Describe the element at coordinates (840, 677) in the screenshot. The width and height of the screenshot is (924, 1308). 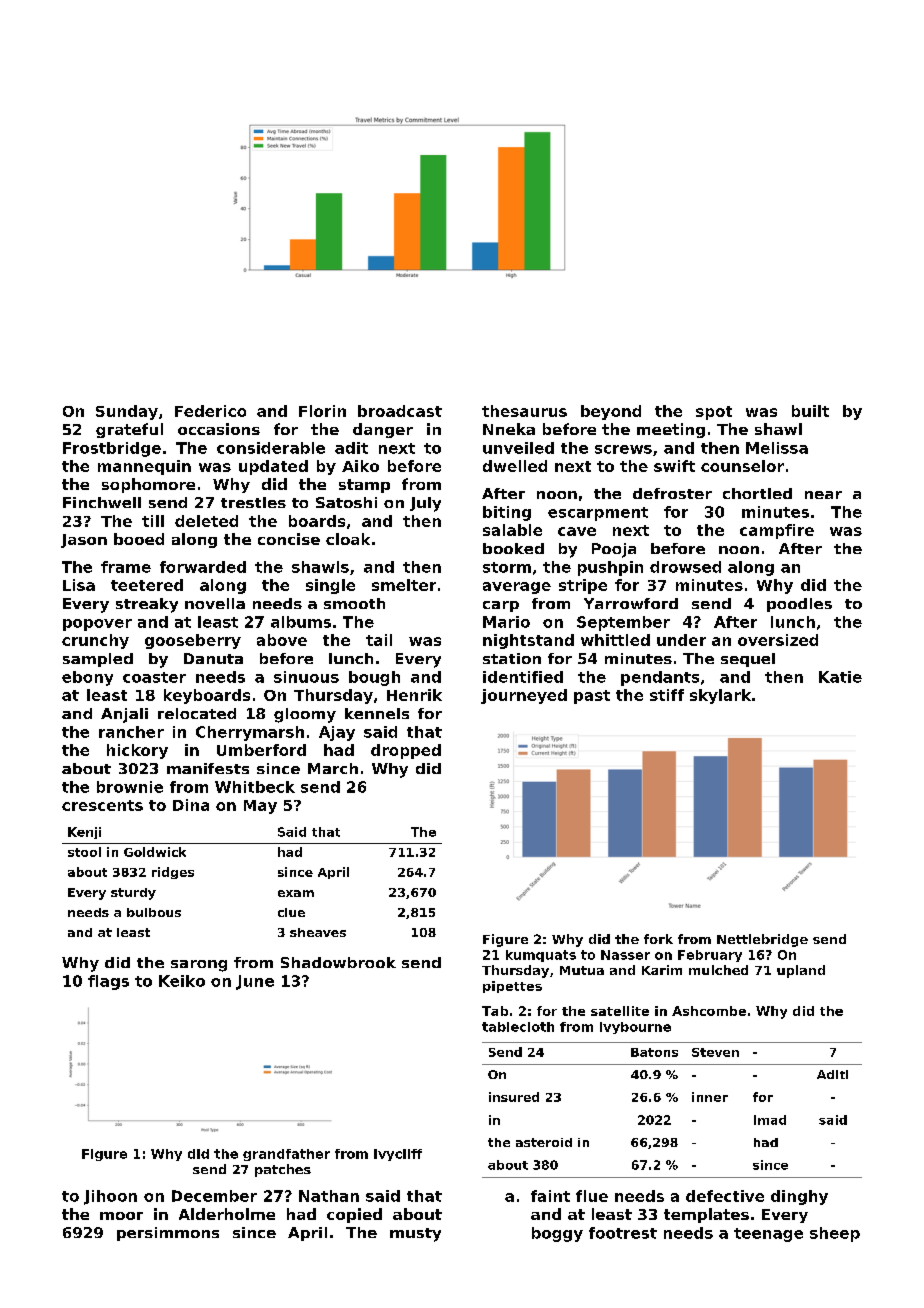
I see `Katie` at that location.
